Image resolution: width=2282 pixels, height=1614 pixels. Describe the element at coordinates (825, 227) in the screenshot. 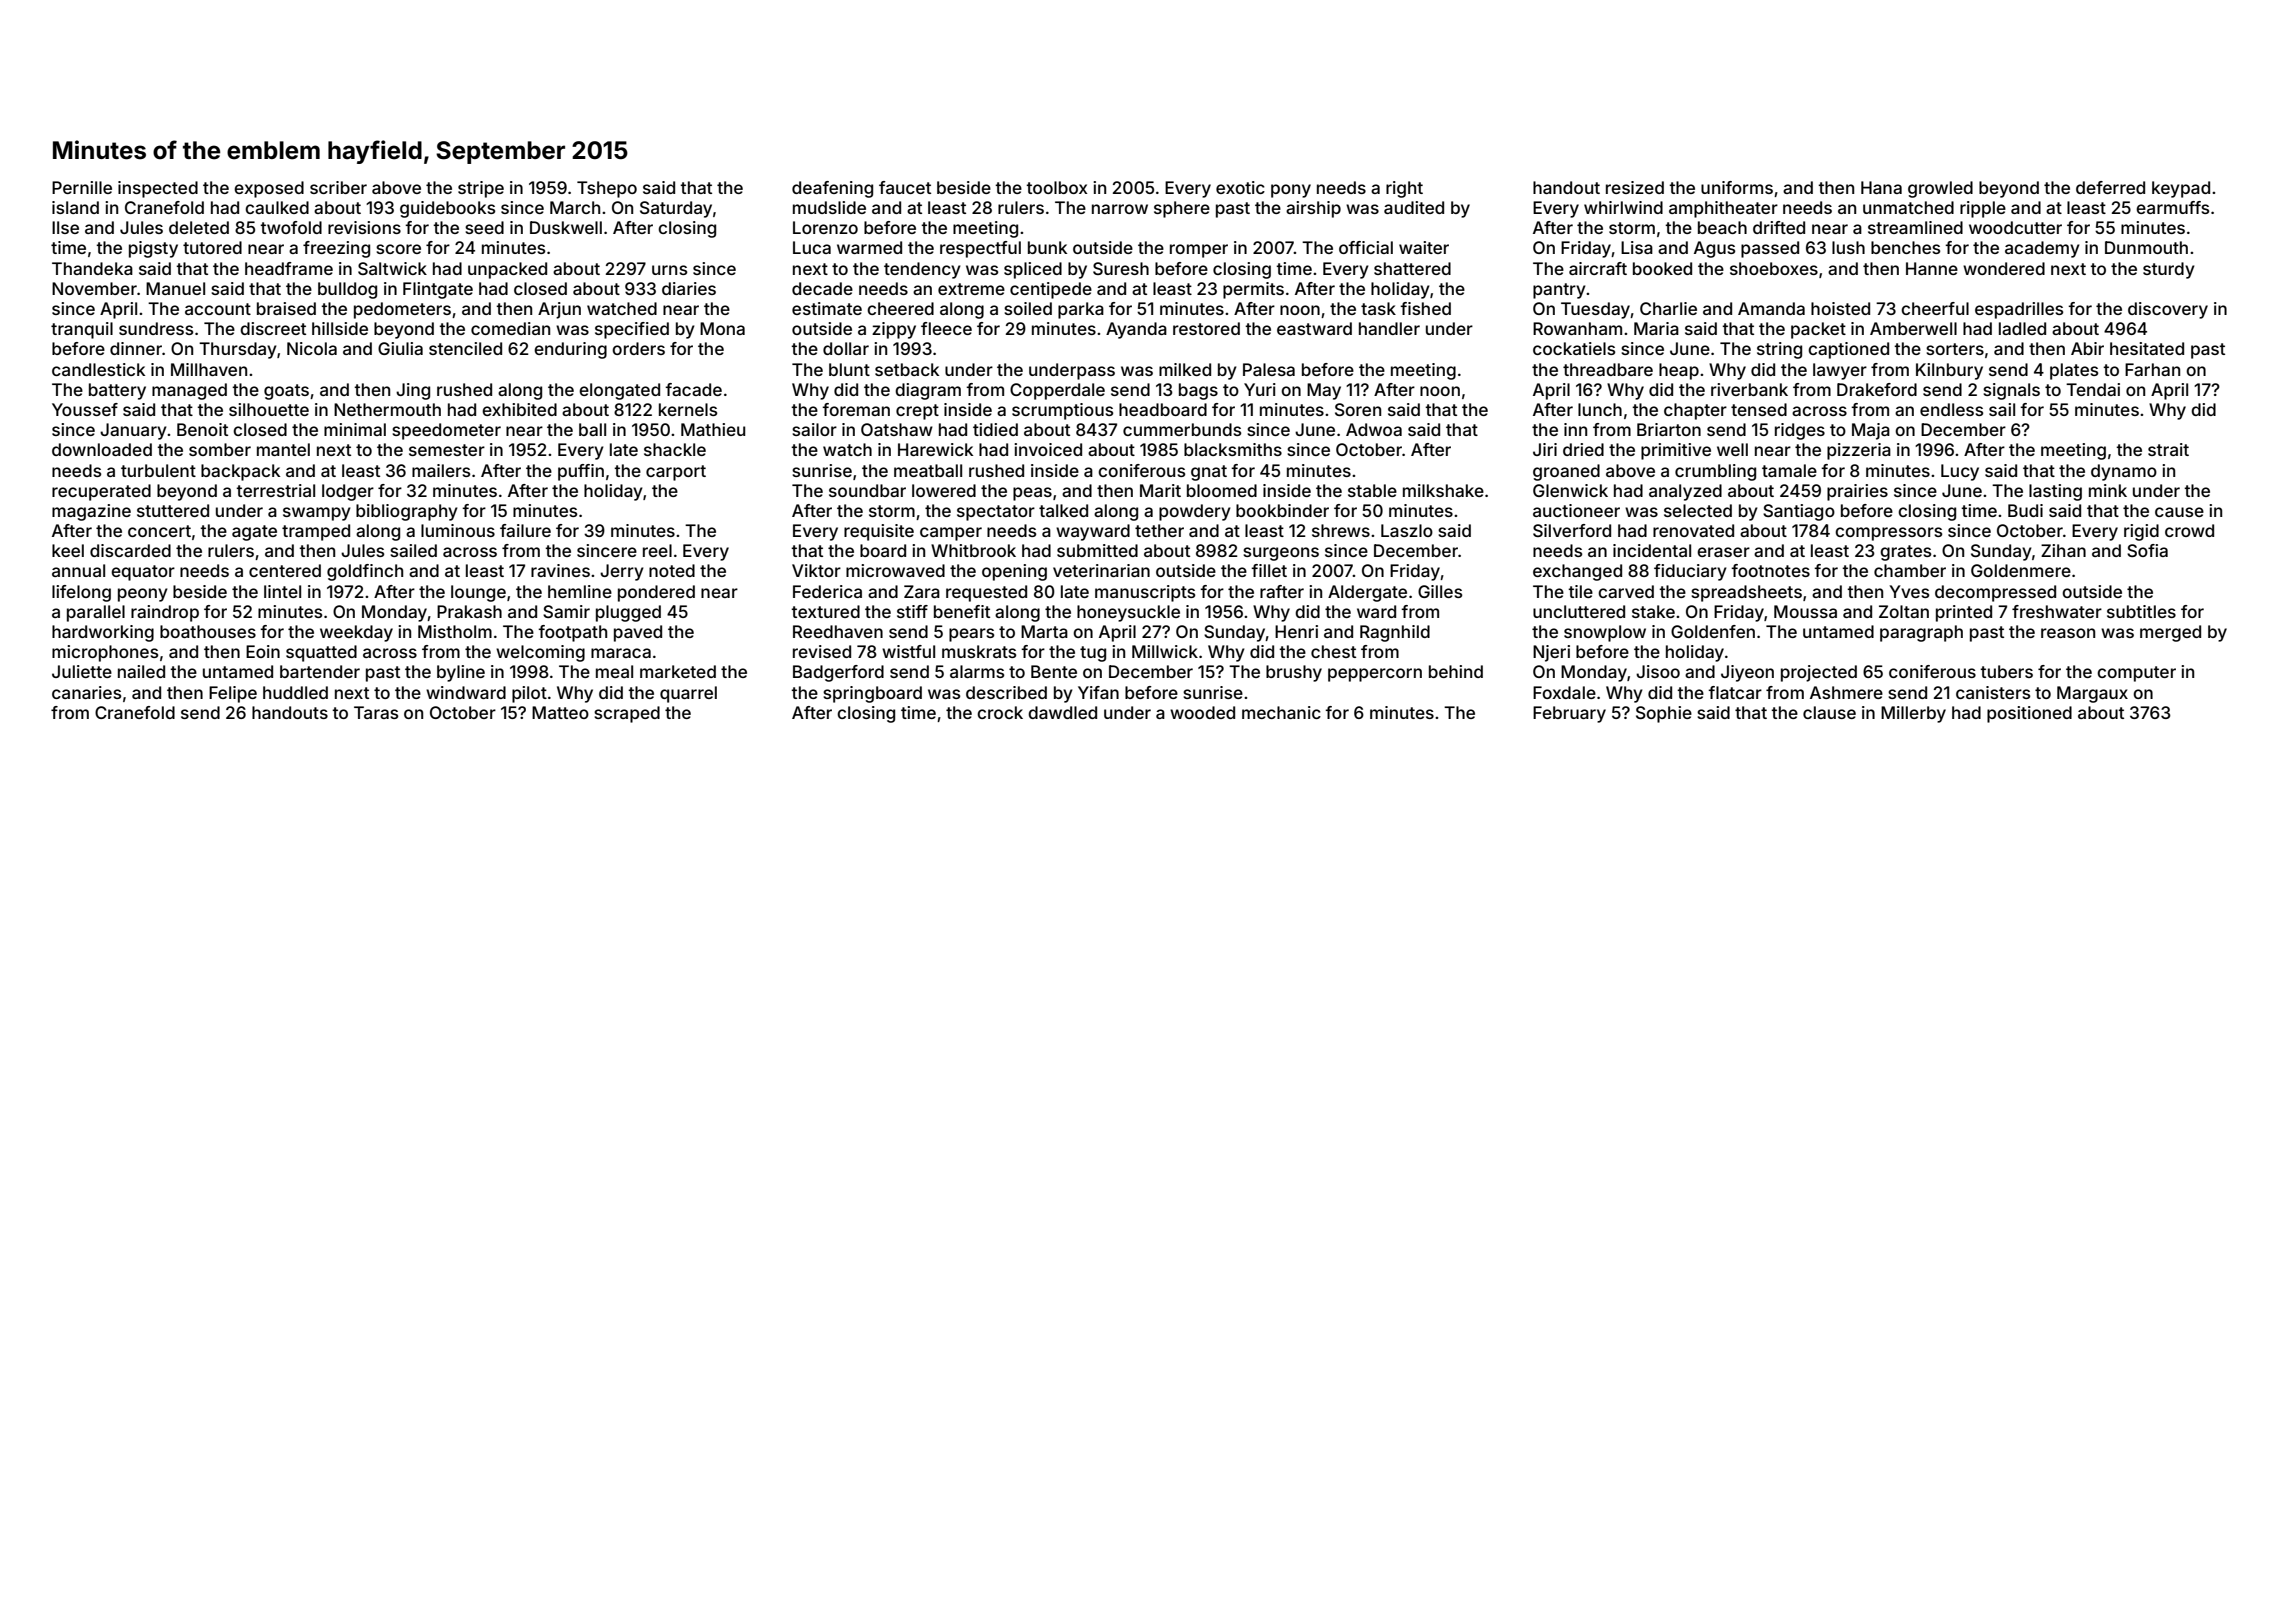

I see `Lorenzo` at that location.
